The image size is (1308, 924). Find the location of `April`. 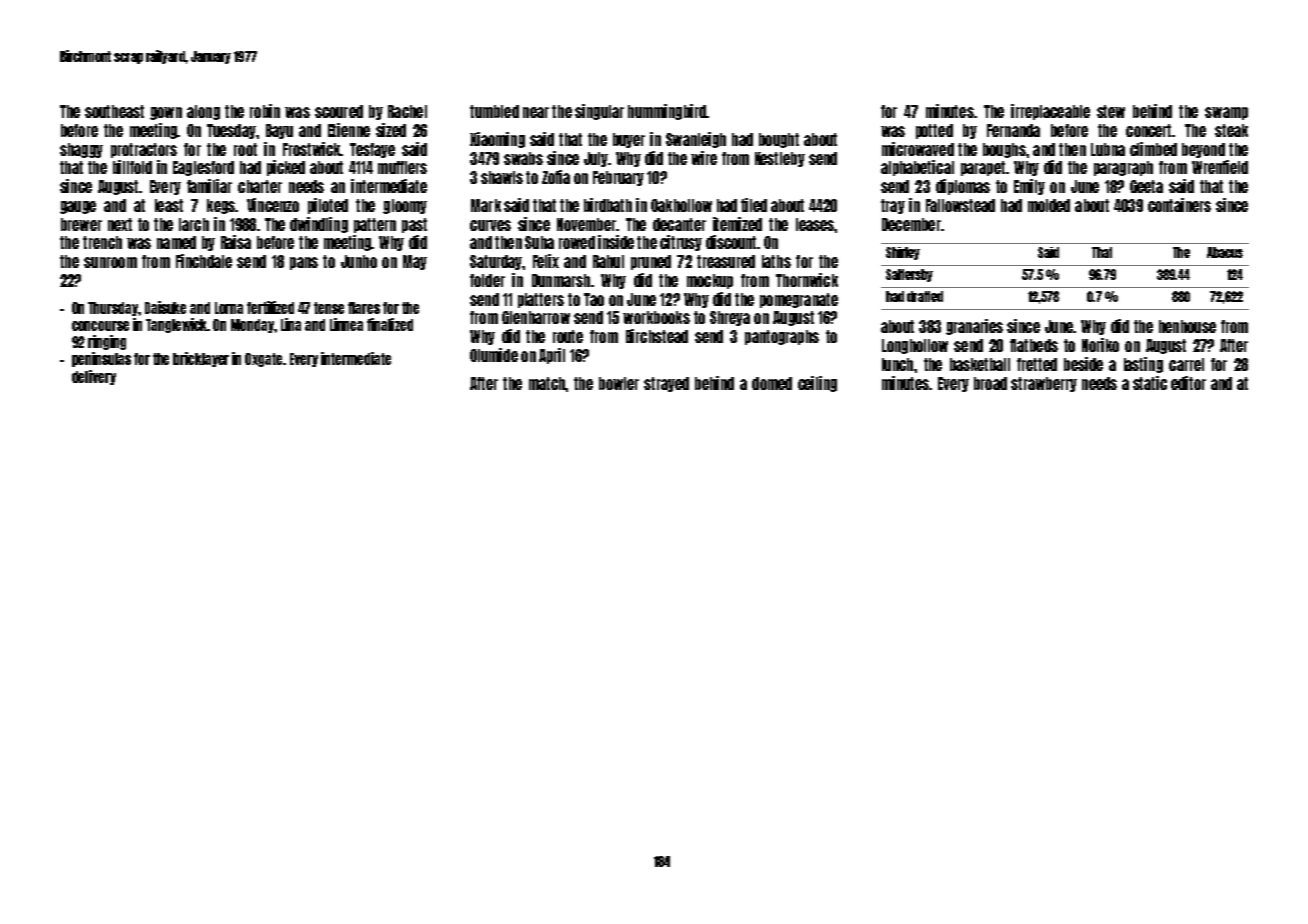

April is located at coordinates (552, 356).
